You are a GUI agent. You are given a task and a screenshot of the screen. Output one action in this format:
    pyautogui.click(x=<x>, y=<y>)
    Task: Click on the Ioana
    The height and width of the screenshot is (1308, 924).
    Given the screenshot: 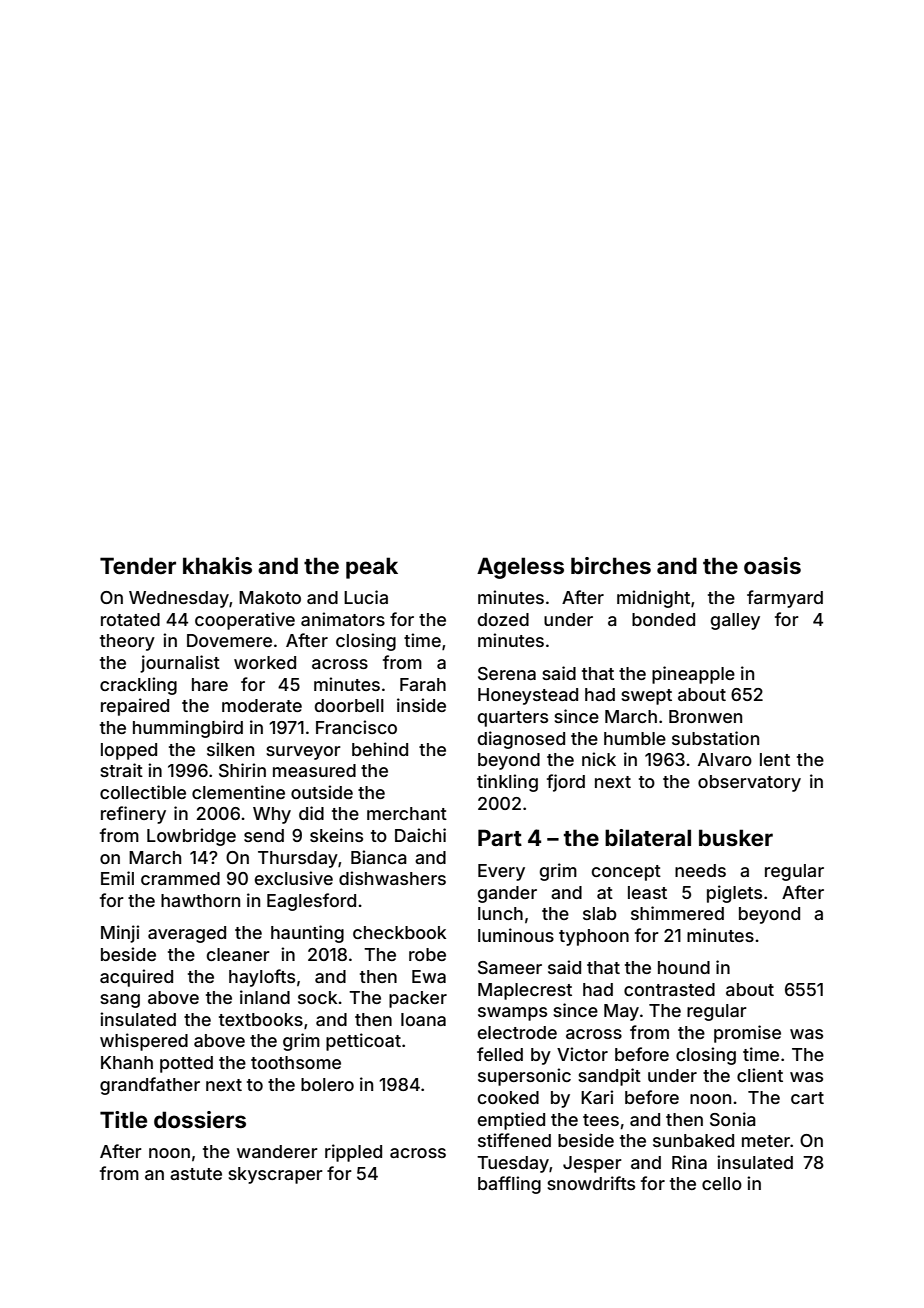 What is the action you would take?
    pyautogui.click(x=423, y=1019)
